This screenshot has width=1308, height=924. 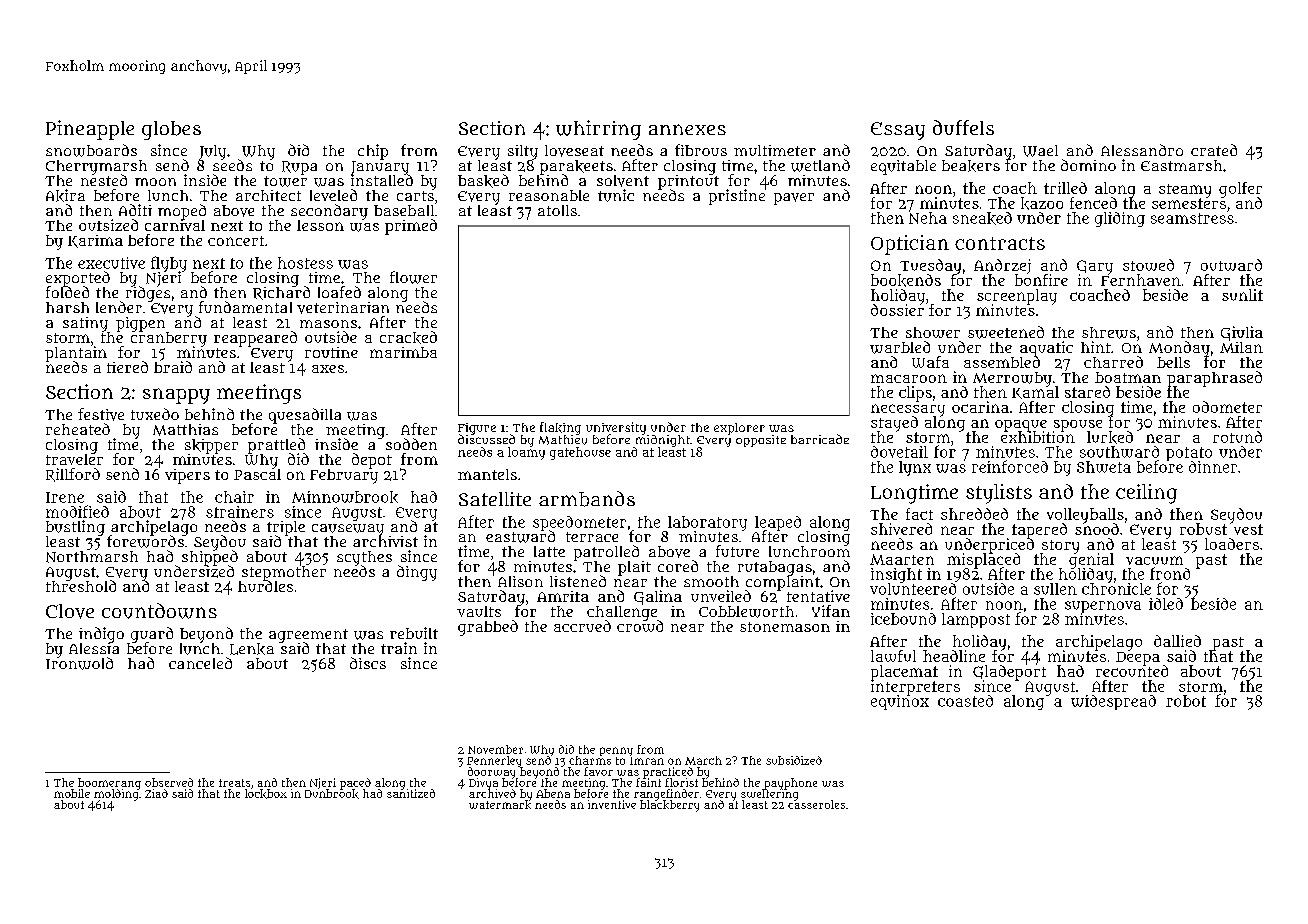 I want to click on annexes, so click(x=687, y=129).
